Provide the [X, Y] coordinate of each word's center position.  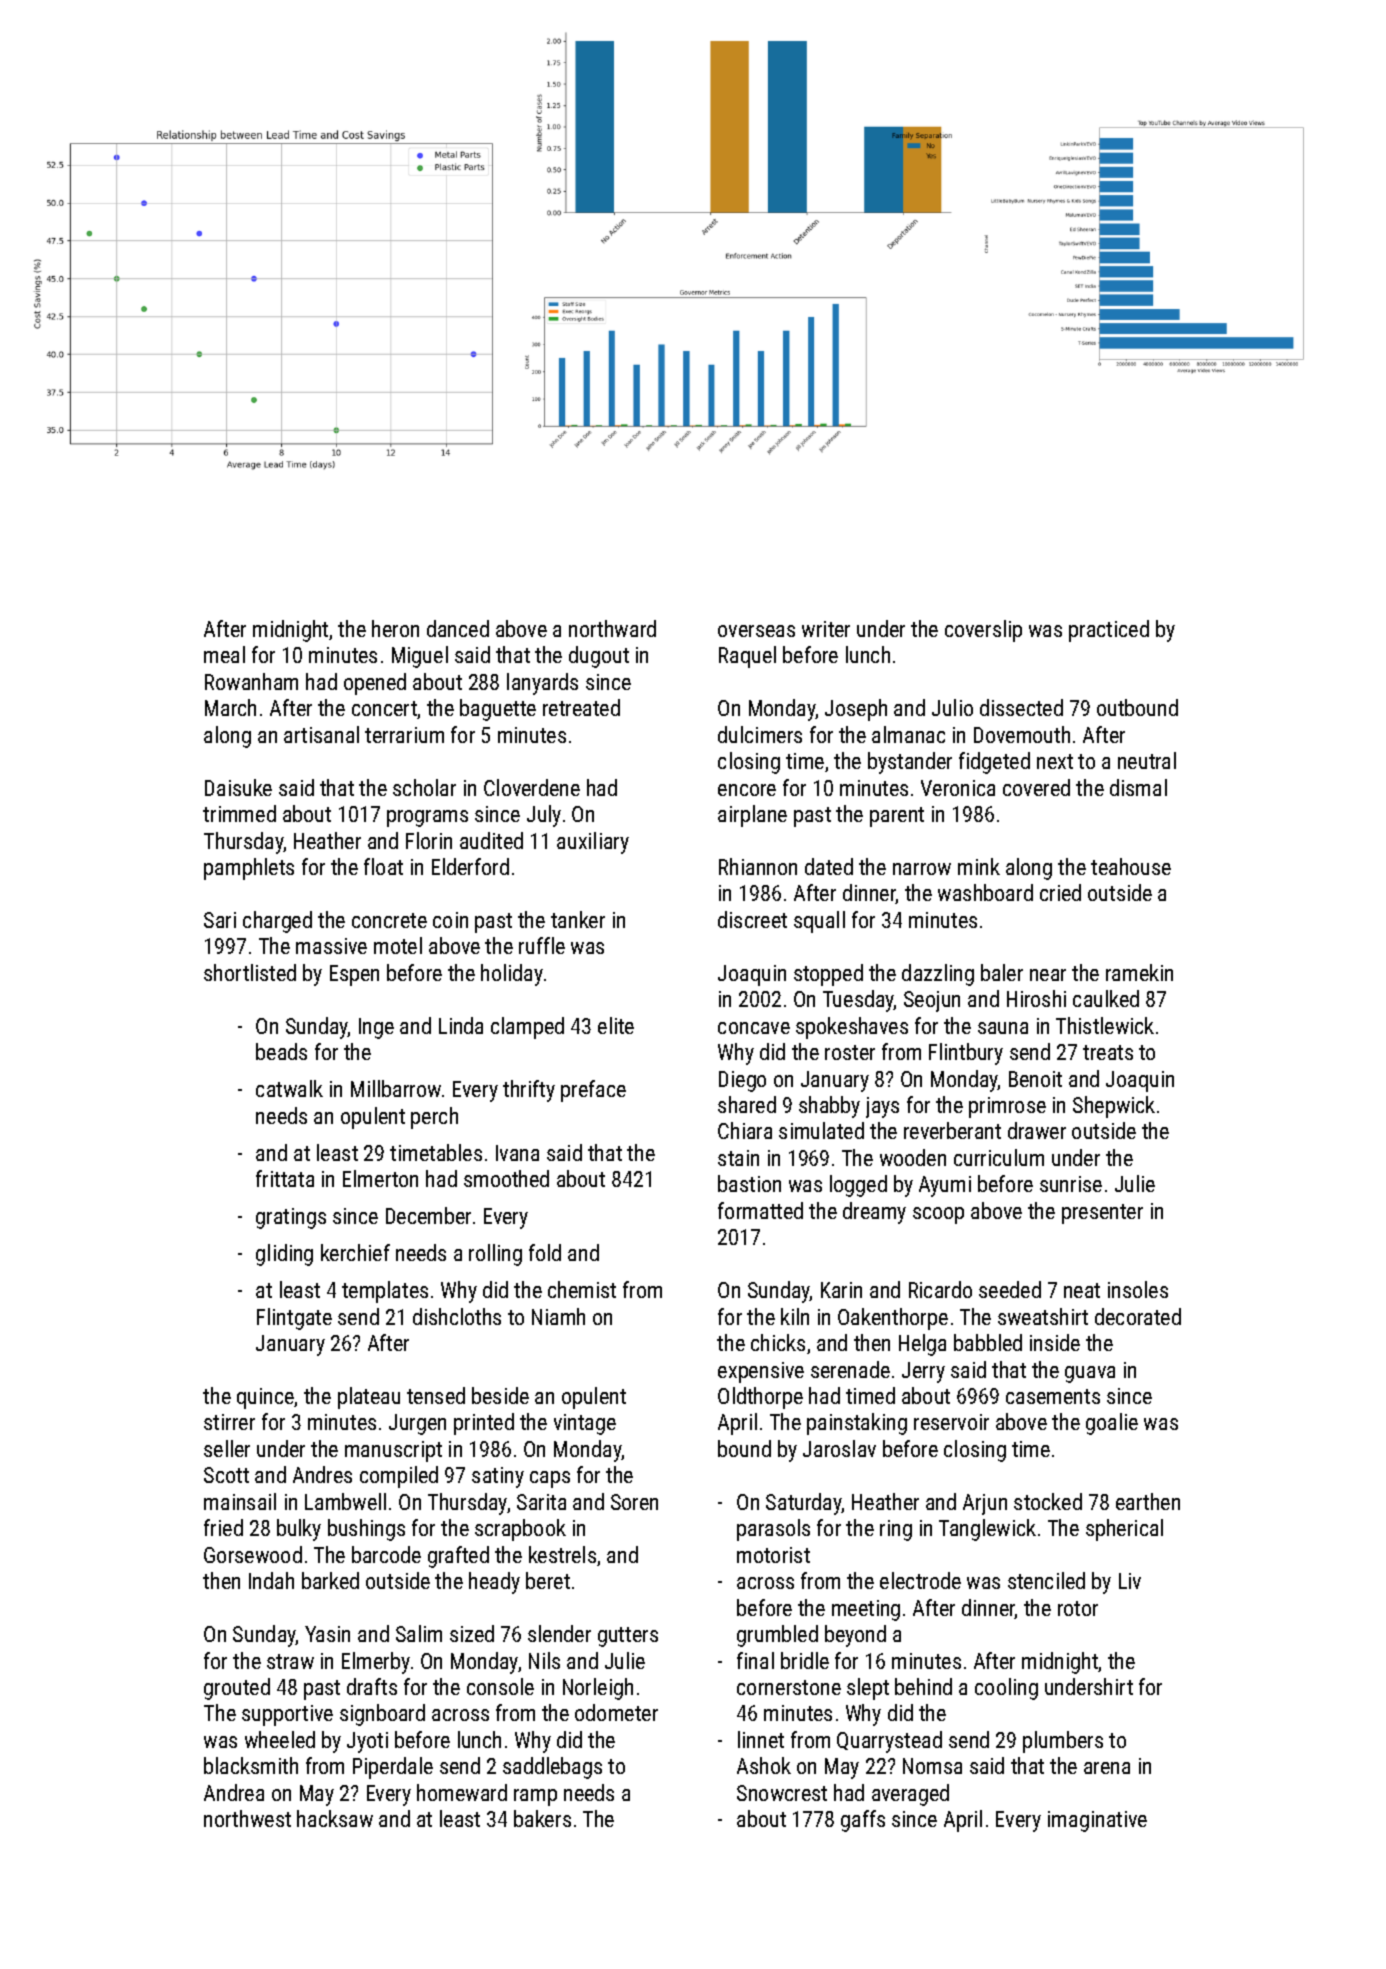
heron [395, 628]
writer [826, 629]
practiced [1109, 631]
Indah [271, 1580]
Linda [461, 1025]
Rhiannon [758, 866]
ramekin [1139, 972]
